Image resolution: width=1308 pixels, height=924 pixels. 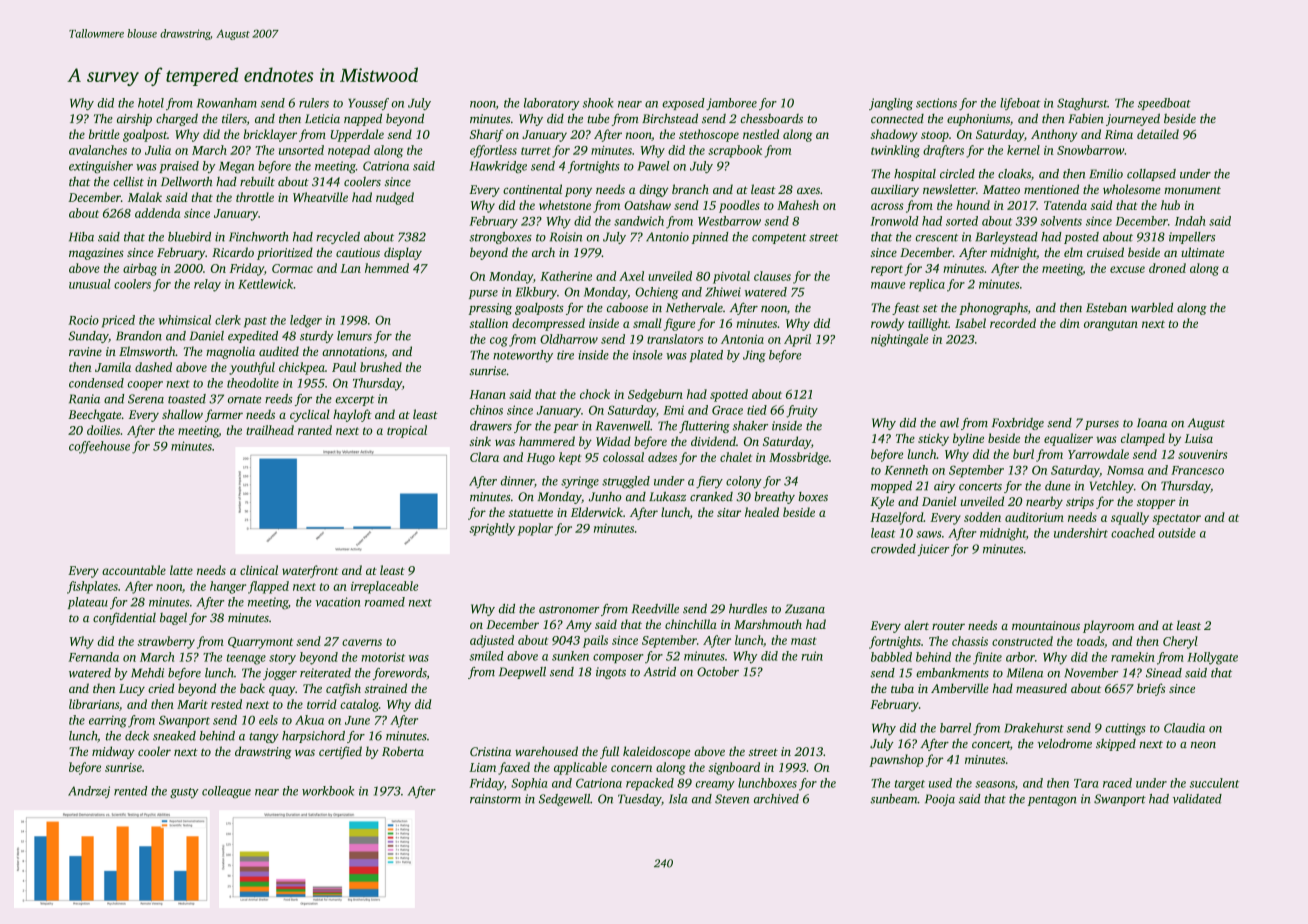 What do you see at coordinates (315, 430) in the screenshot?
I see `ranted` at bounding box center [315, 430].
